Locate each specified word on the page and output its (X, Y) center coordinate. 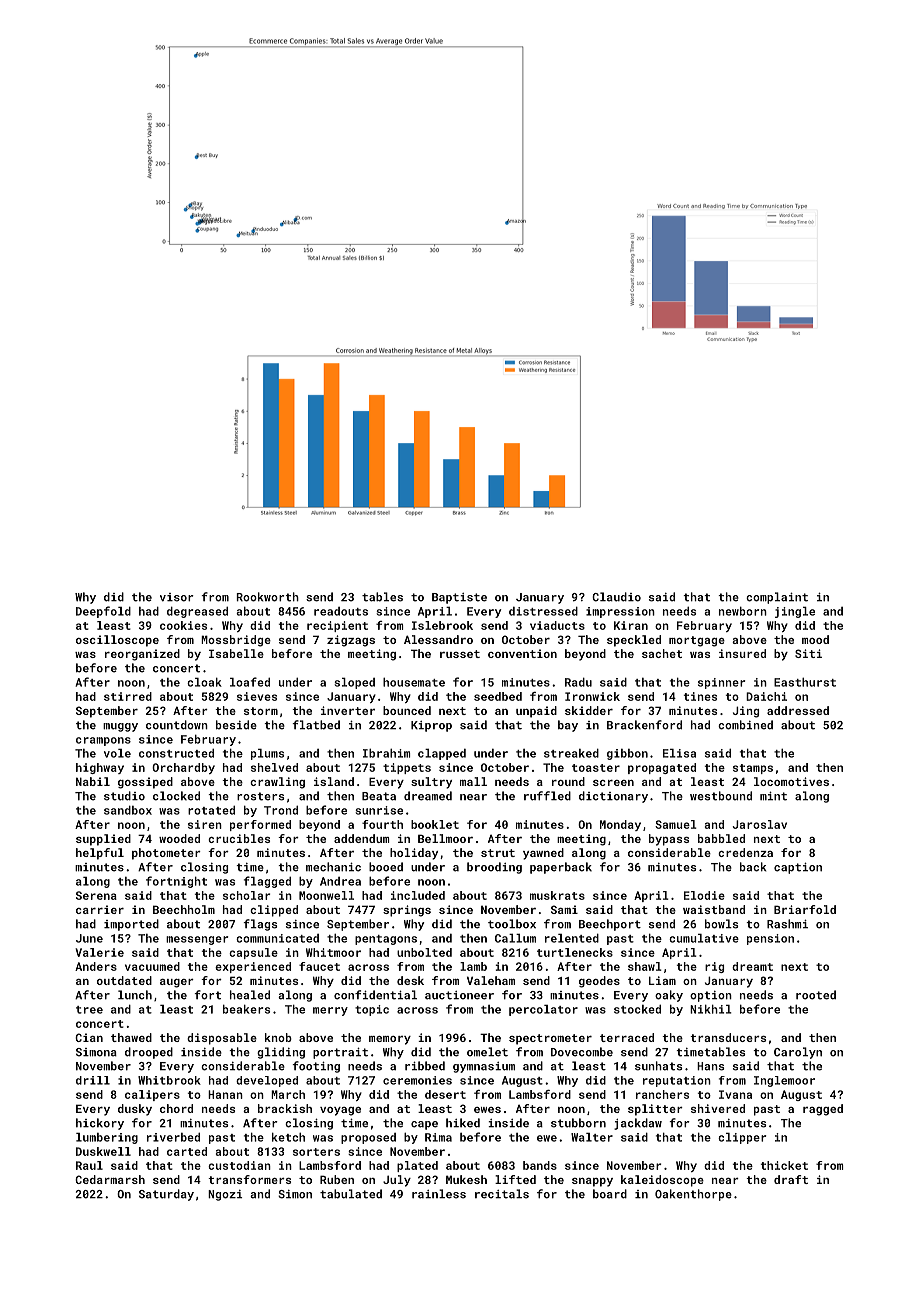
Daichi (766, 696)
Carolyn (798, 1053)
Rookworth (268, 597)
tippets (407, 768)
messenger (197, 940)
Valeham (491, 980)
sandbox (128, 810)
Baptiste (459, 598)
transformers (249, 1179)
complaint (777, 598)
